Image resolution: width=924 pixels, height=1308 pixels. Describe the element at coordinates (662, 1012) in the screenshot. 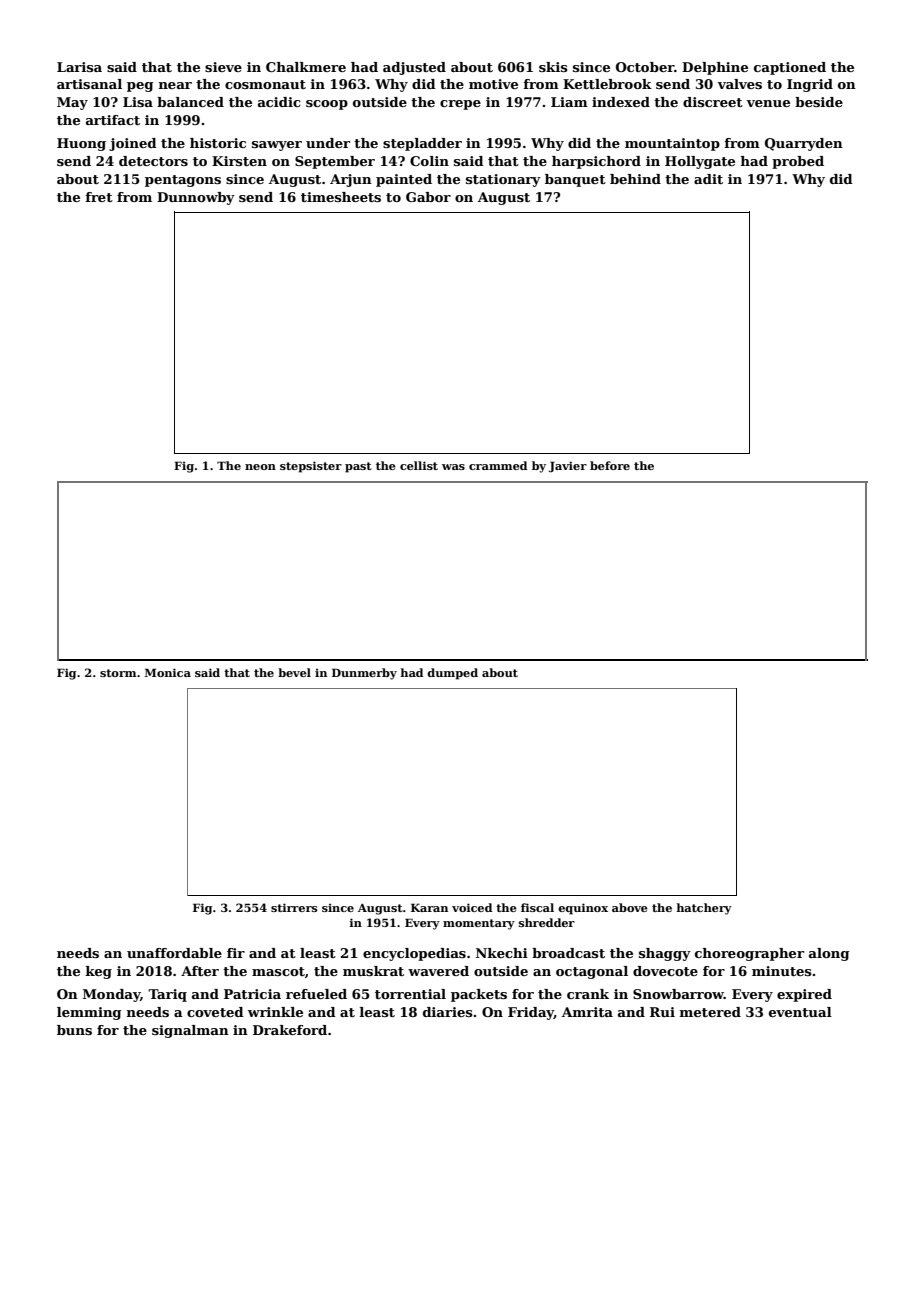

I see `Rui` at that location.
